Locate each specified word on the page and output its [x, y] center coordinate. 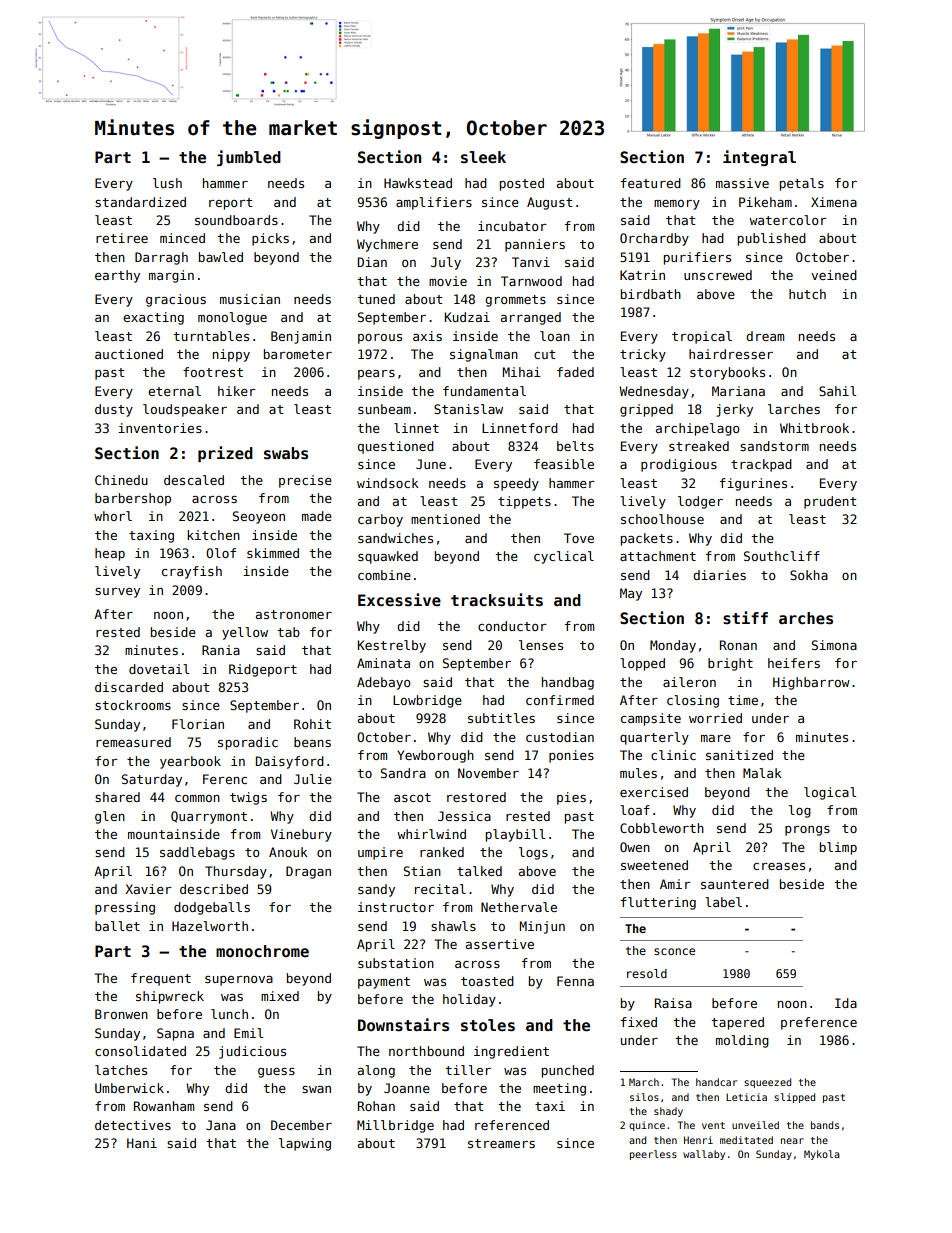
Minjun [542, 927]
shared [117, 797]
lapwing [305, 1144]
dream [765, 336]
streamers [501, 1143]
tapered [737, 1023]
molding [742, 1041]
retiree [122, 238]
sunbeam [384, 409]
